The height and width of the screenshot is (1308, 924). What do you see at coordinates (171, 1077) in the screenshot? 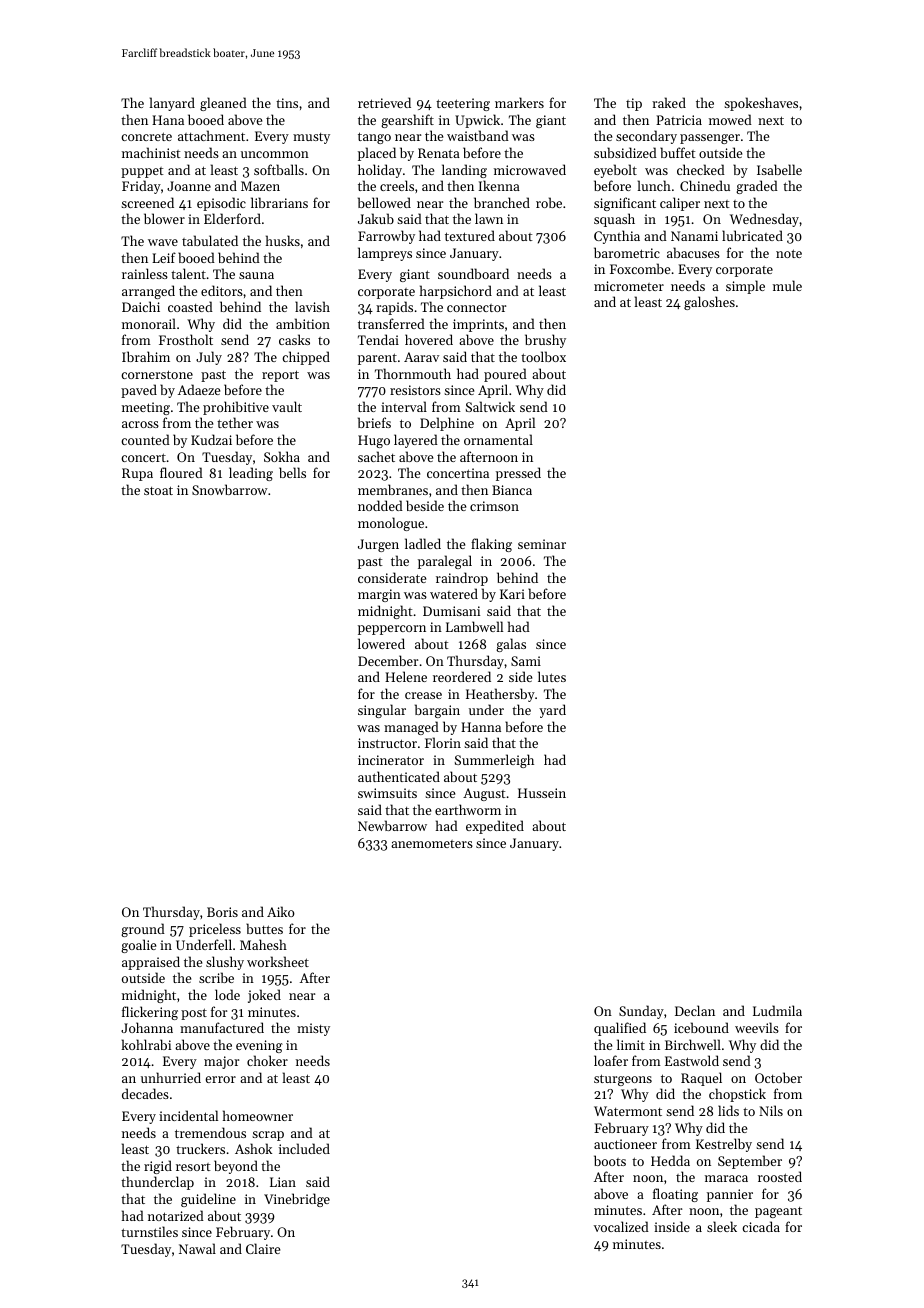
I see `unhurried` at bounding box center [171, 1077].
